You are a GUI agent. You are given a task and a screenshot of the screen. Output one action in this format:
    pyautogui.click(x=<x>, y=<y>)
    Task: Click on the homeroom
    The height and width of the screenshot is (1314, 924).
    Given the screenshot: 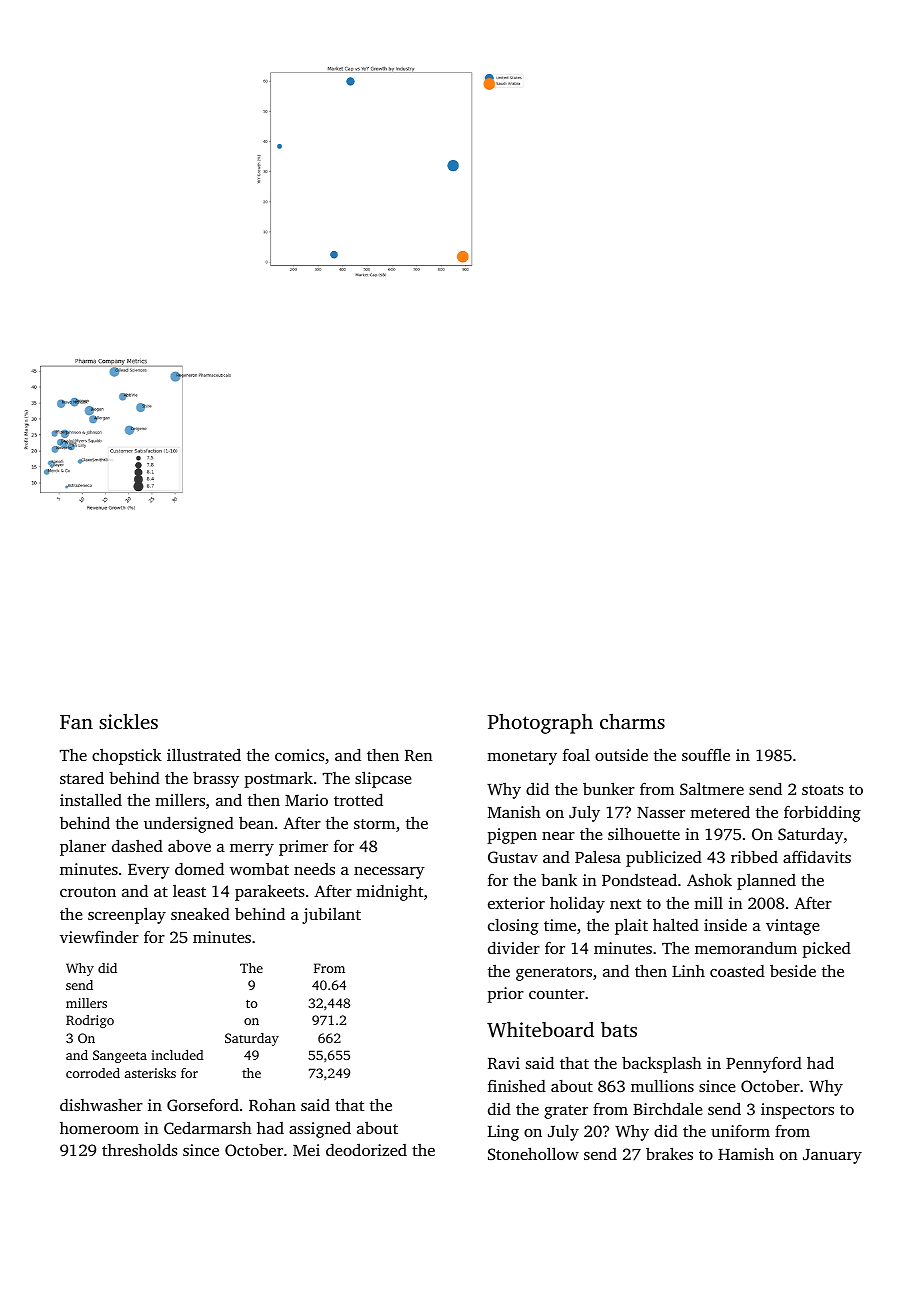 What is the action you would take?
    pyautogui.click(x=99, y=1128)
